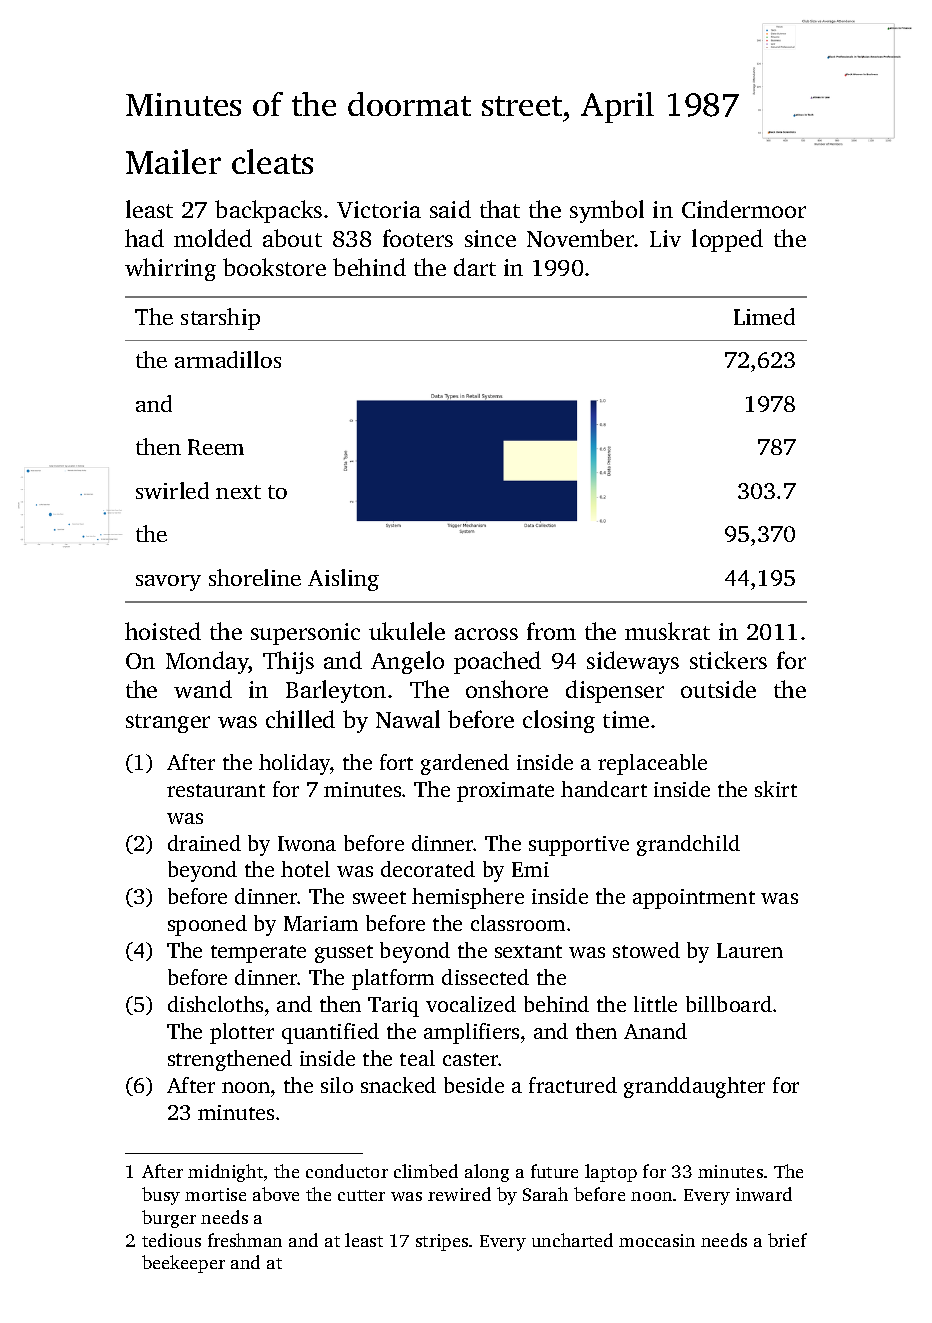 This screenshot has height=1323, width=932. I want to click on footers, so click(418, 238).
